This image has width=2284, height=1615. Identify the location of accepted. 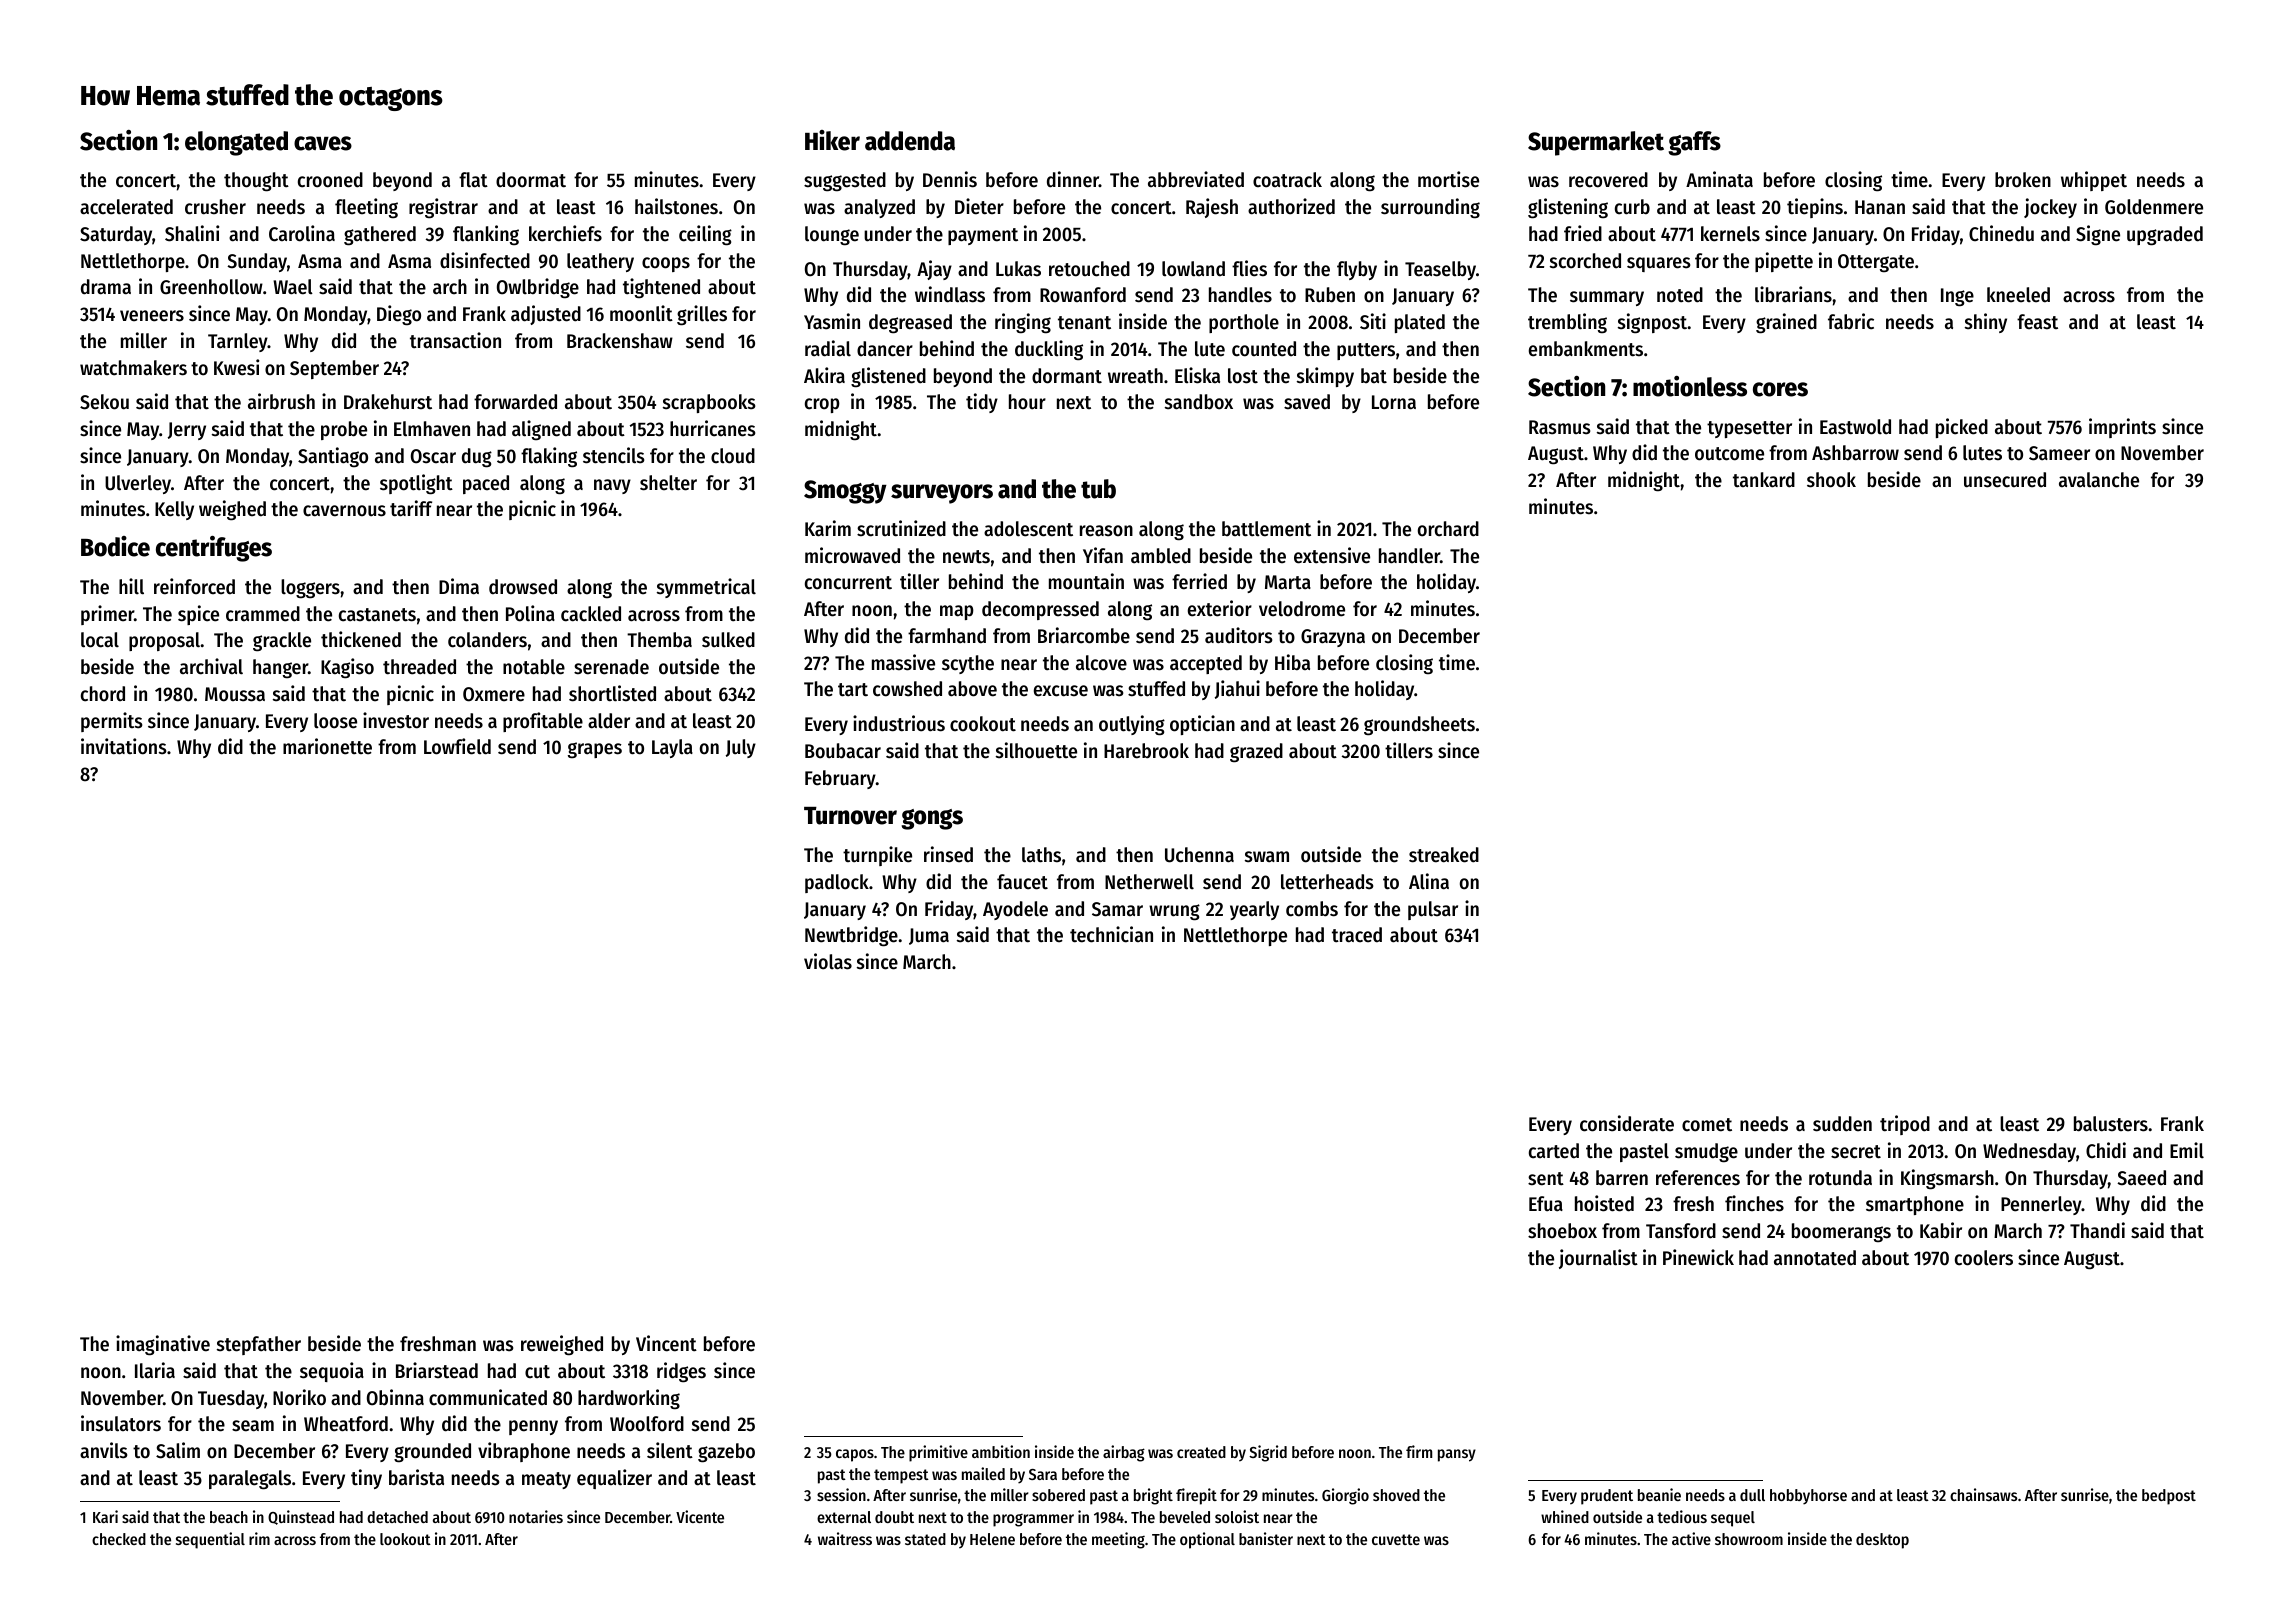
(1206, 664).
